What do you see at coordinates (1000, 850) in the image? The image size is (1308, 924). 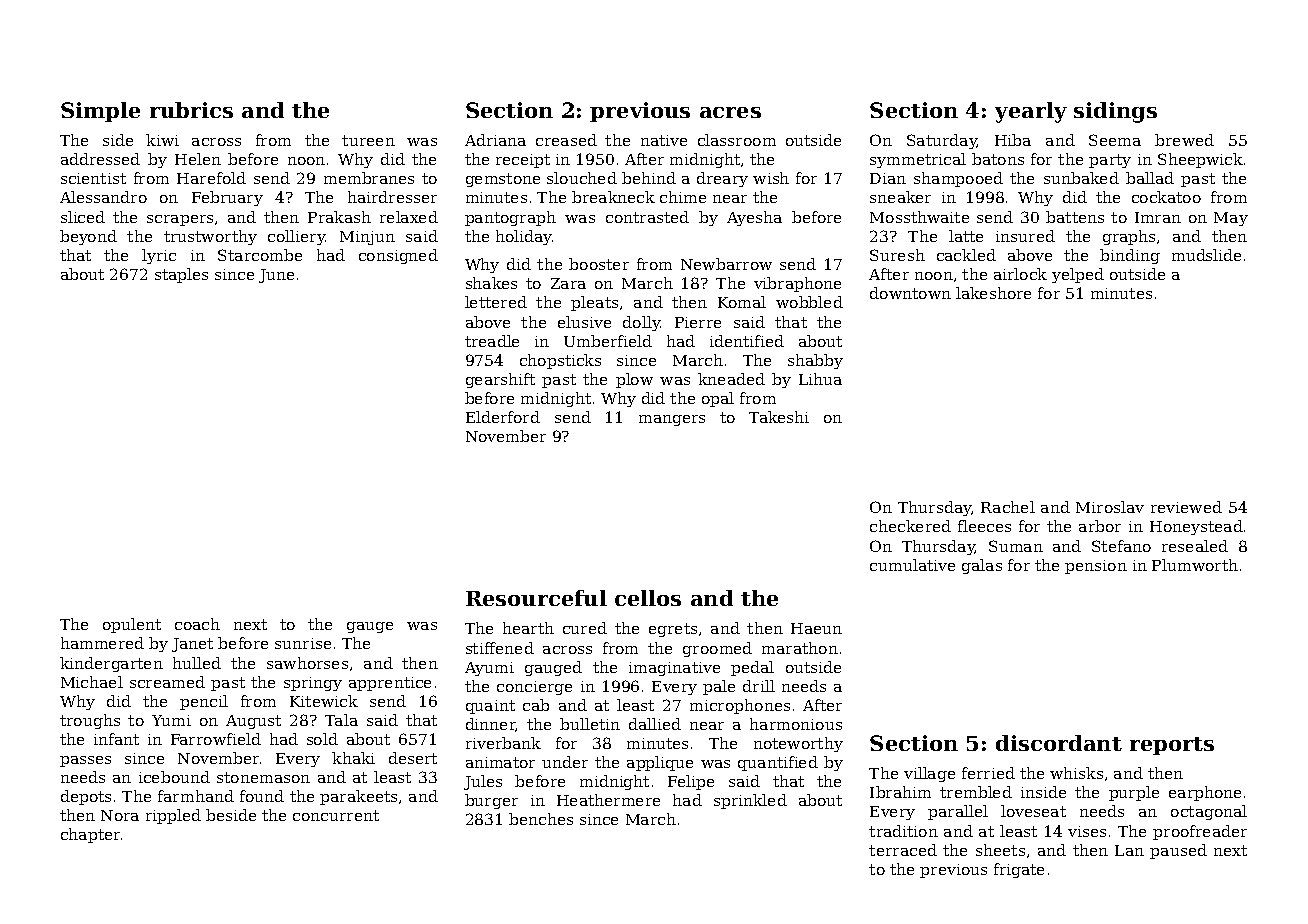 I see `sheets` at bounding box center [1000, 850].
